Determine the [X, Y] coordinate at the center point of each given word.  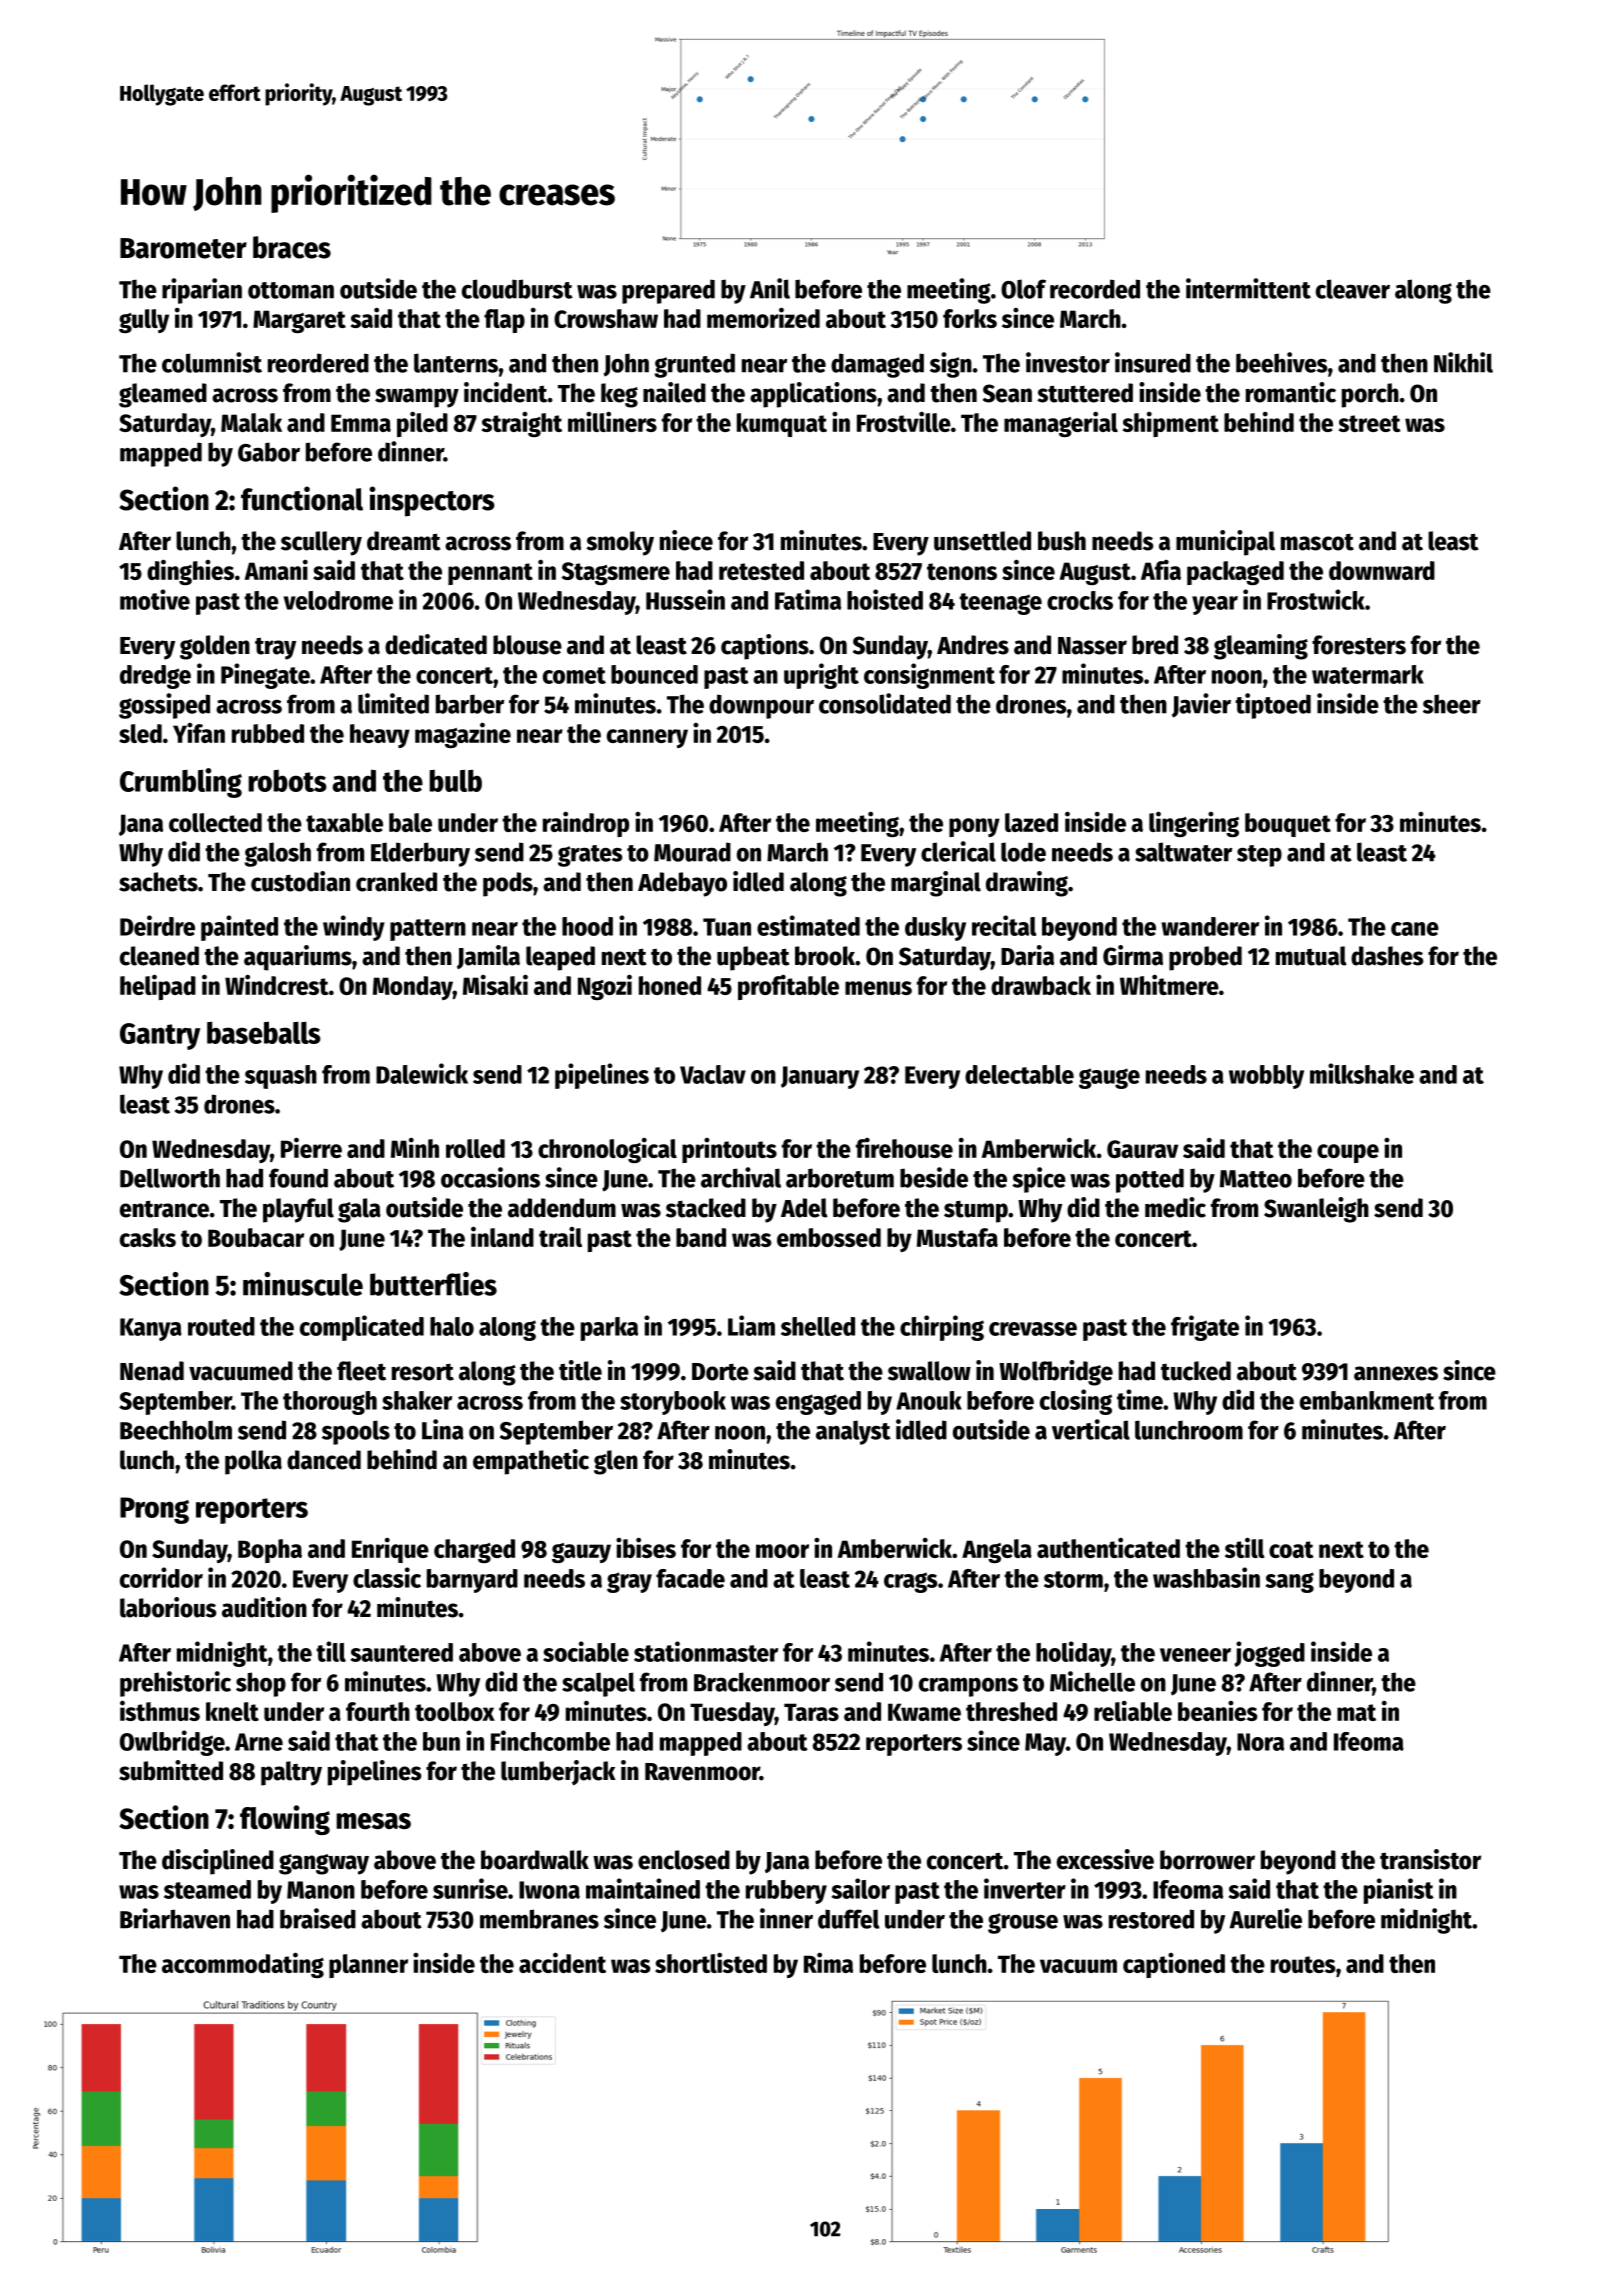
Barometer [183, 248]
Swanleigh [1316, 1210]
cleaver [1353, 289]
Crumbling [181, 783]
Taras [811, 1712]
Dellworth [170, 1178]
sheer [1452, 704]
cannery [647, 738]
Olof [1023, 289]
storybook [673, 1403]
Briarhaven [175, 1918]
